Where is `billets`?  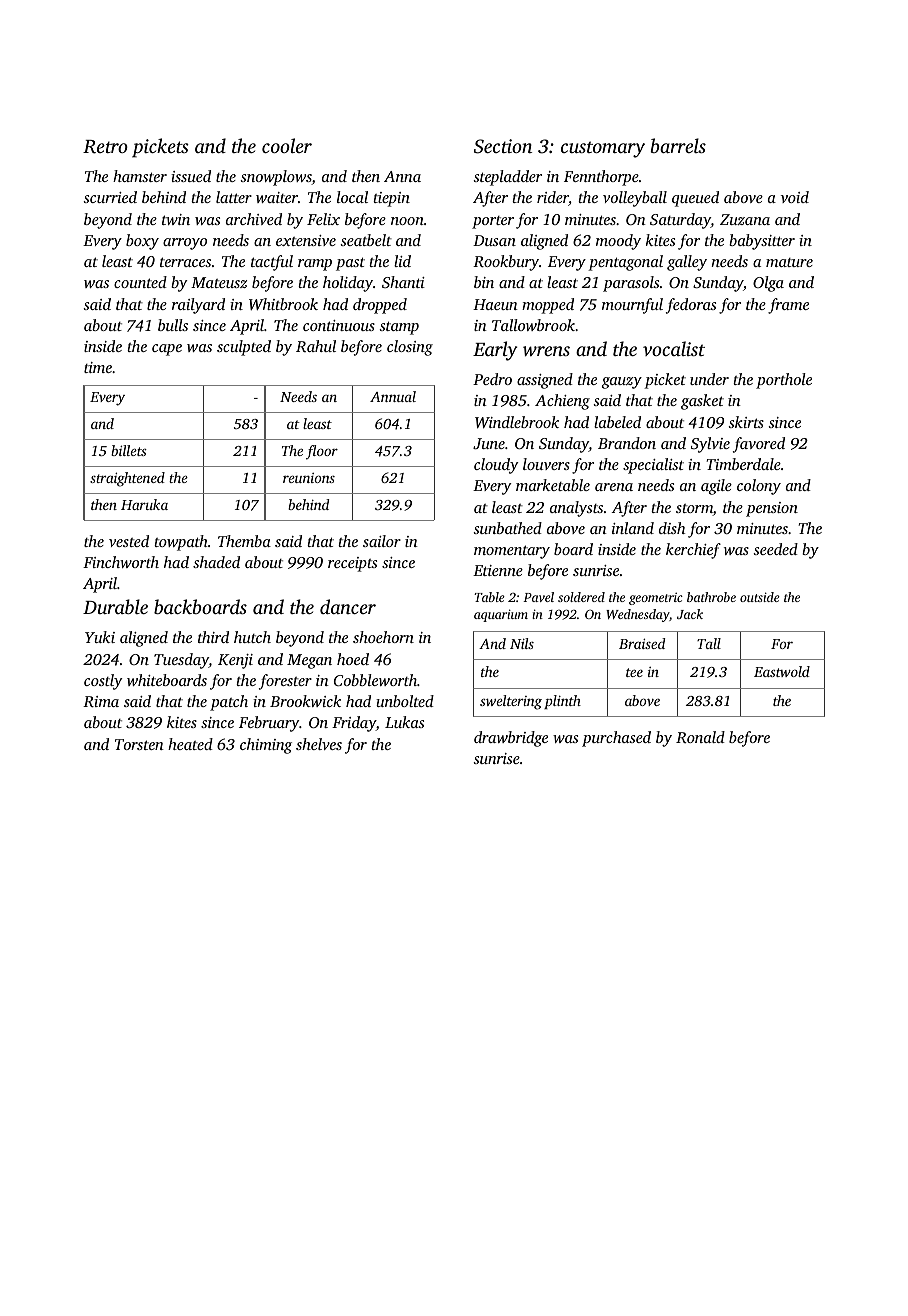 billets is located at coordinates (129, 450).
